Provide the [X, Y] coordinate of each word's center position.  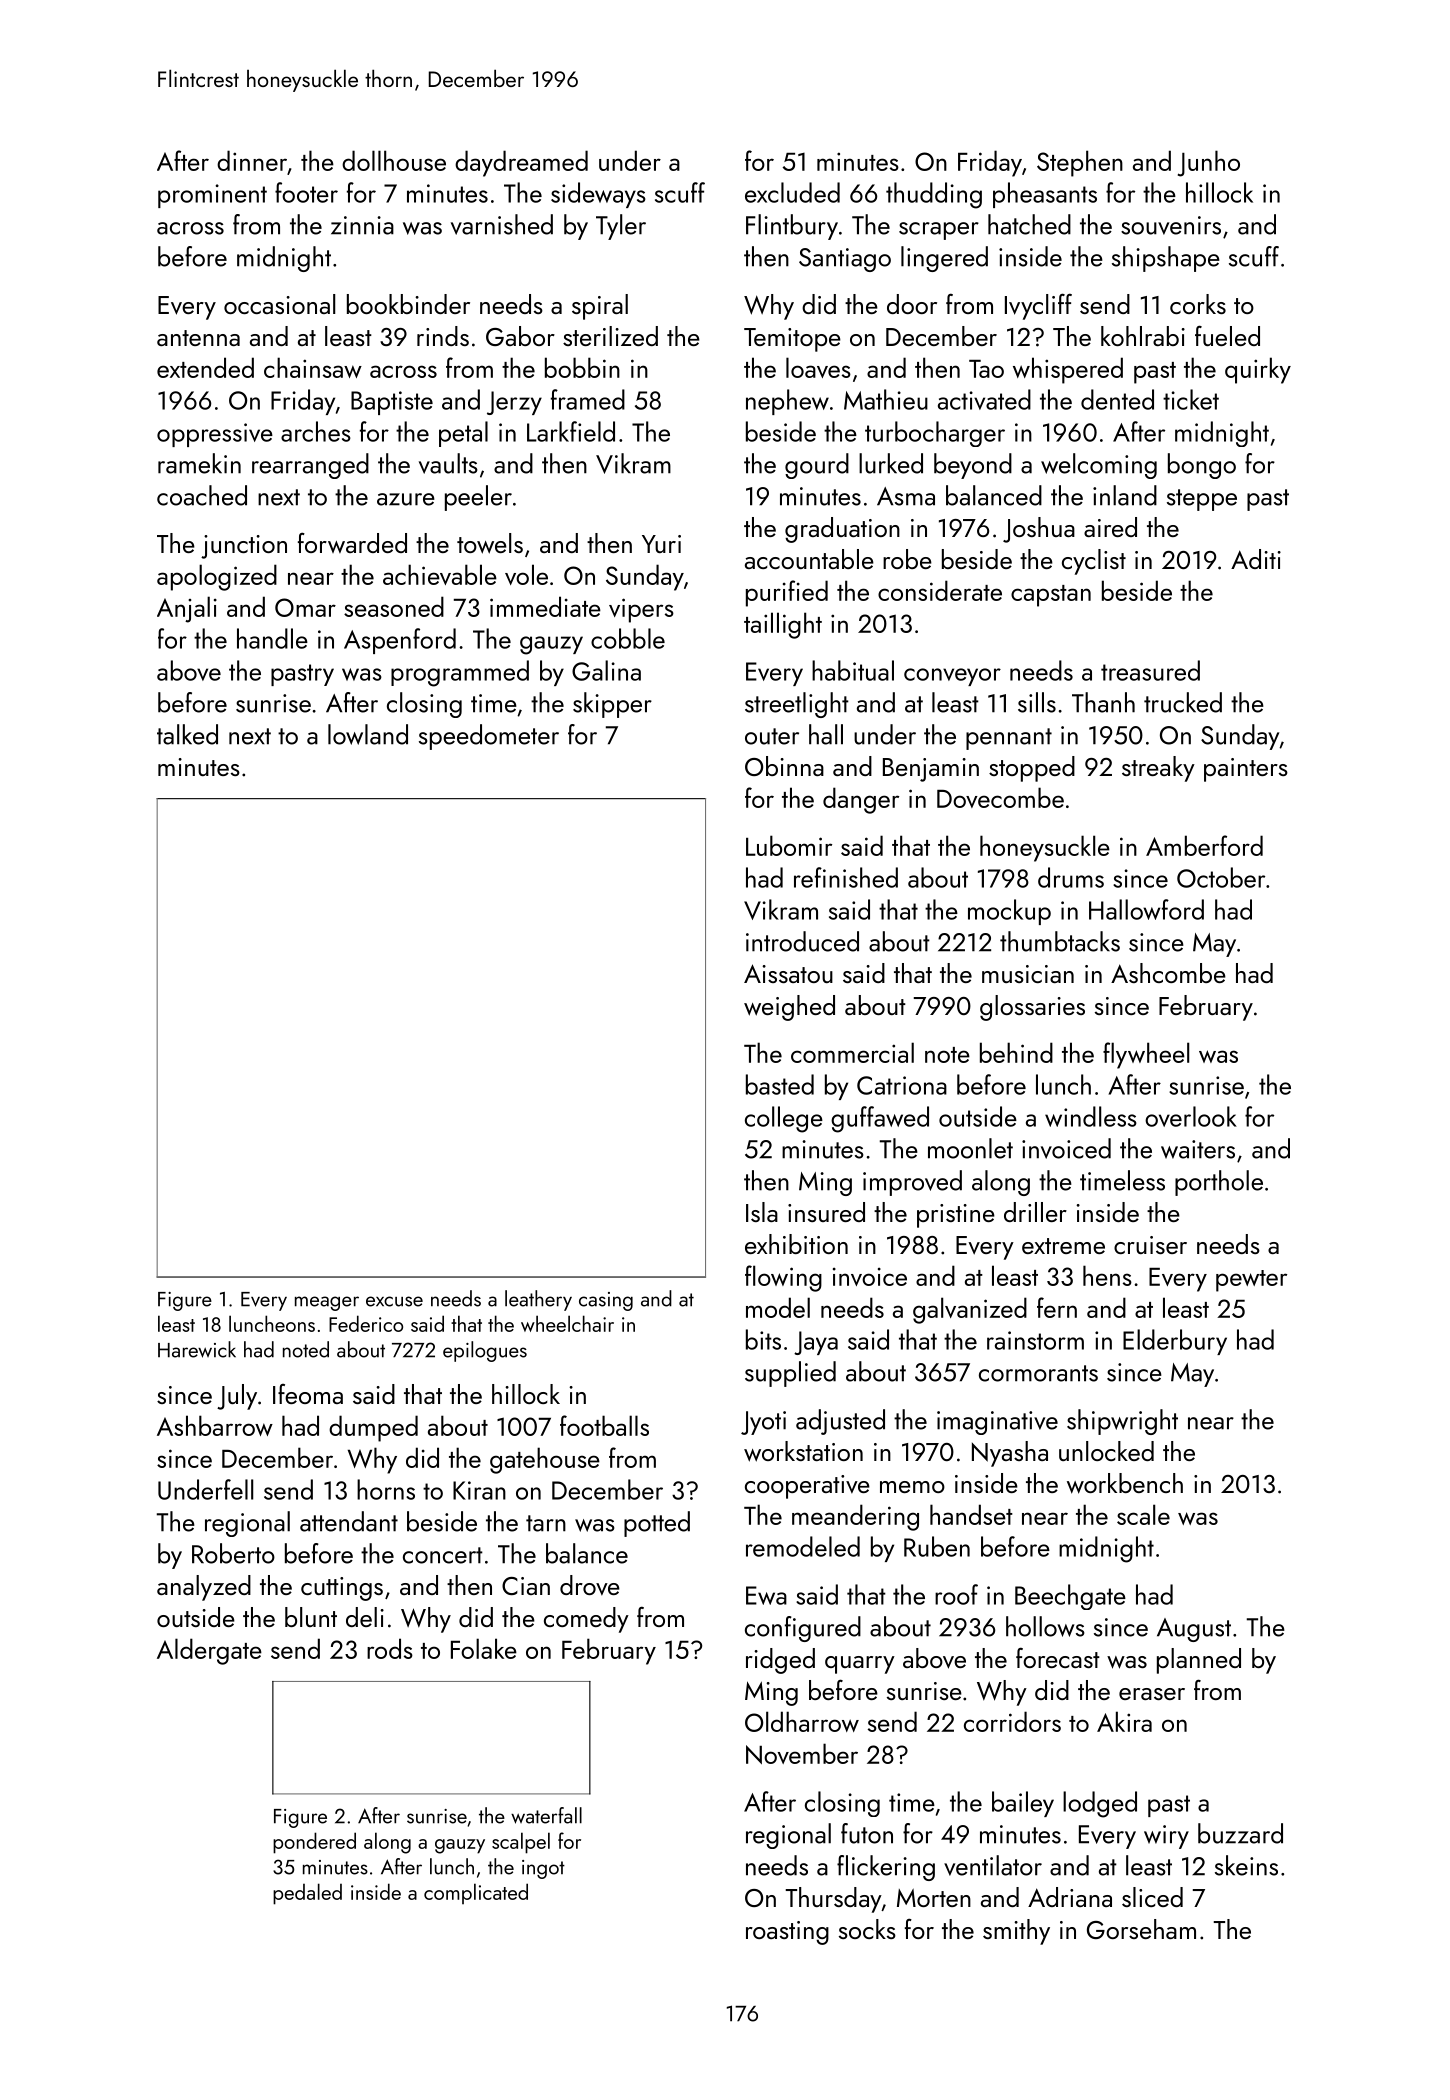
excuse [394, 1301]
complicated [476, 1893]
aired [1110, 527]
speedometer [489, 737]
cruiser [1150, 1245]
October [1221, 877]
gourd [817, 466]
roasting [787, 1933]
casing [606, 1301]
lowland [368, 734]
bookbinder [408, 304]
